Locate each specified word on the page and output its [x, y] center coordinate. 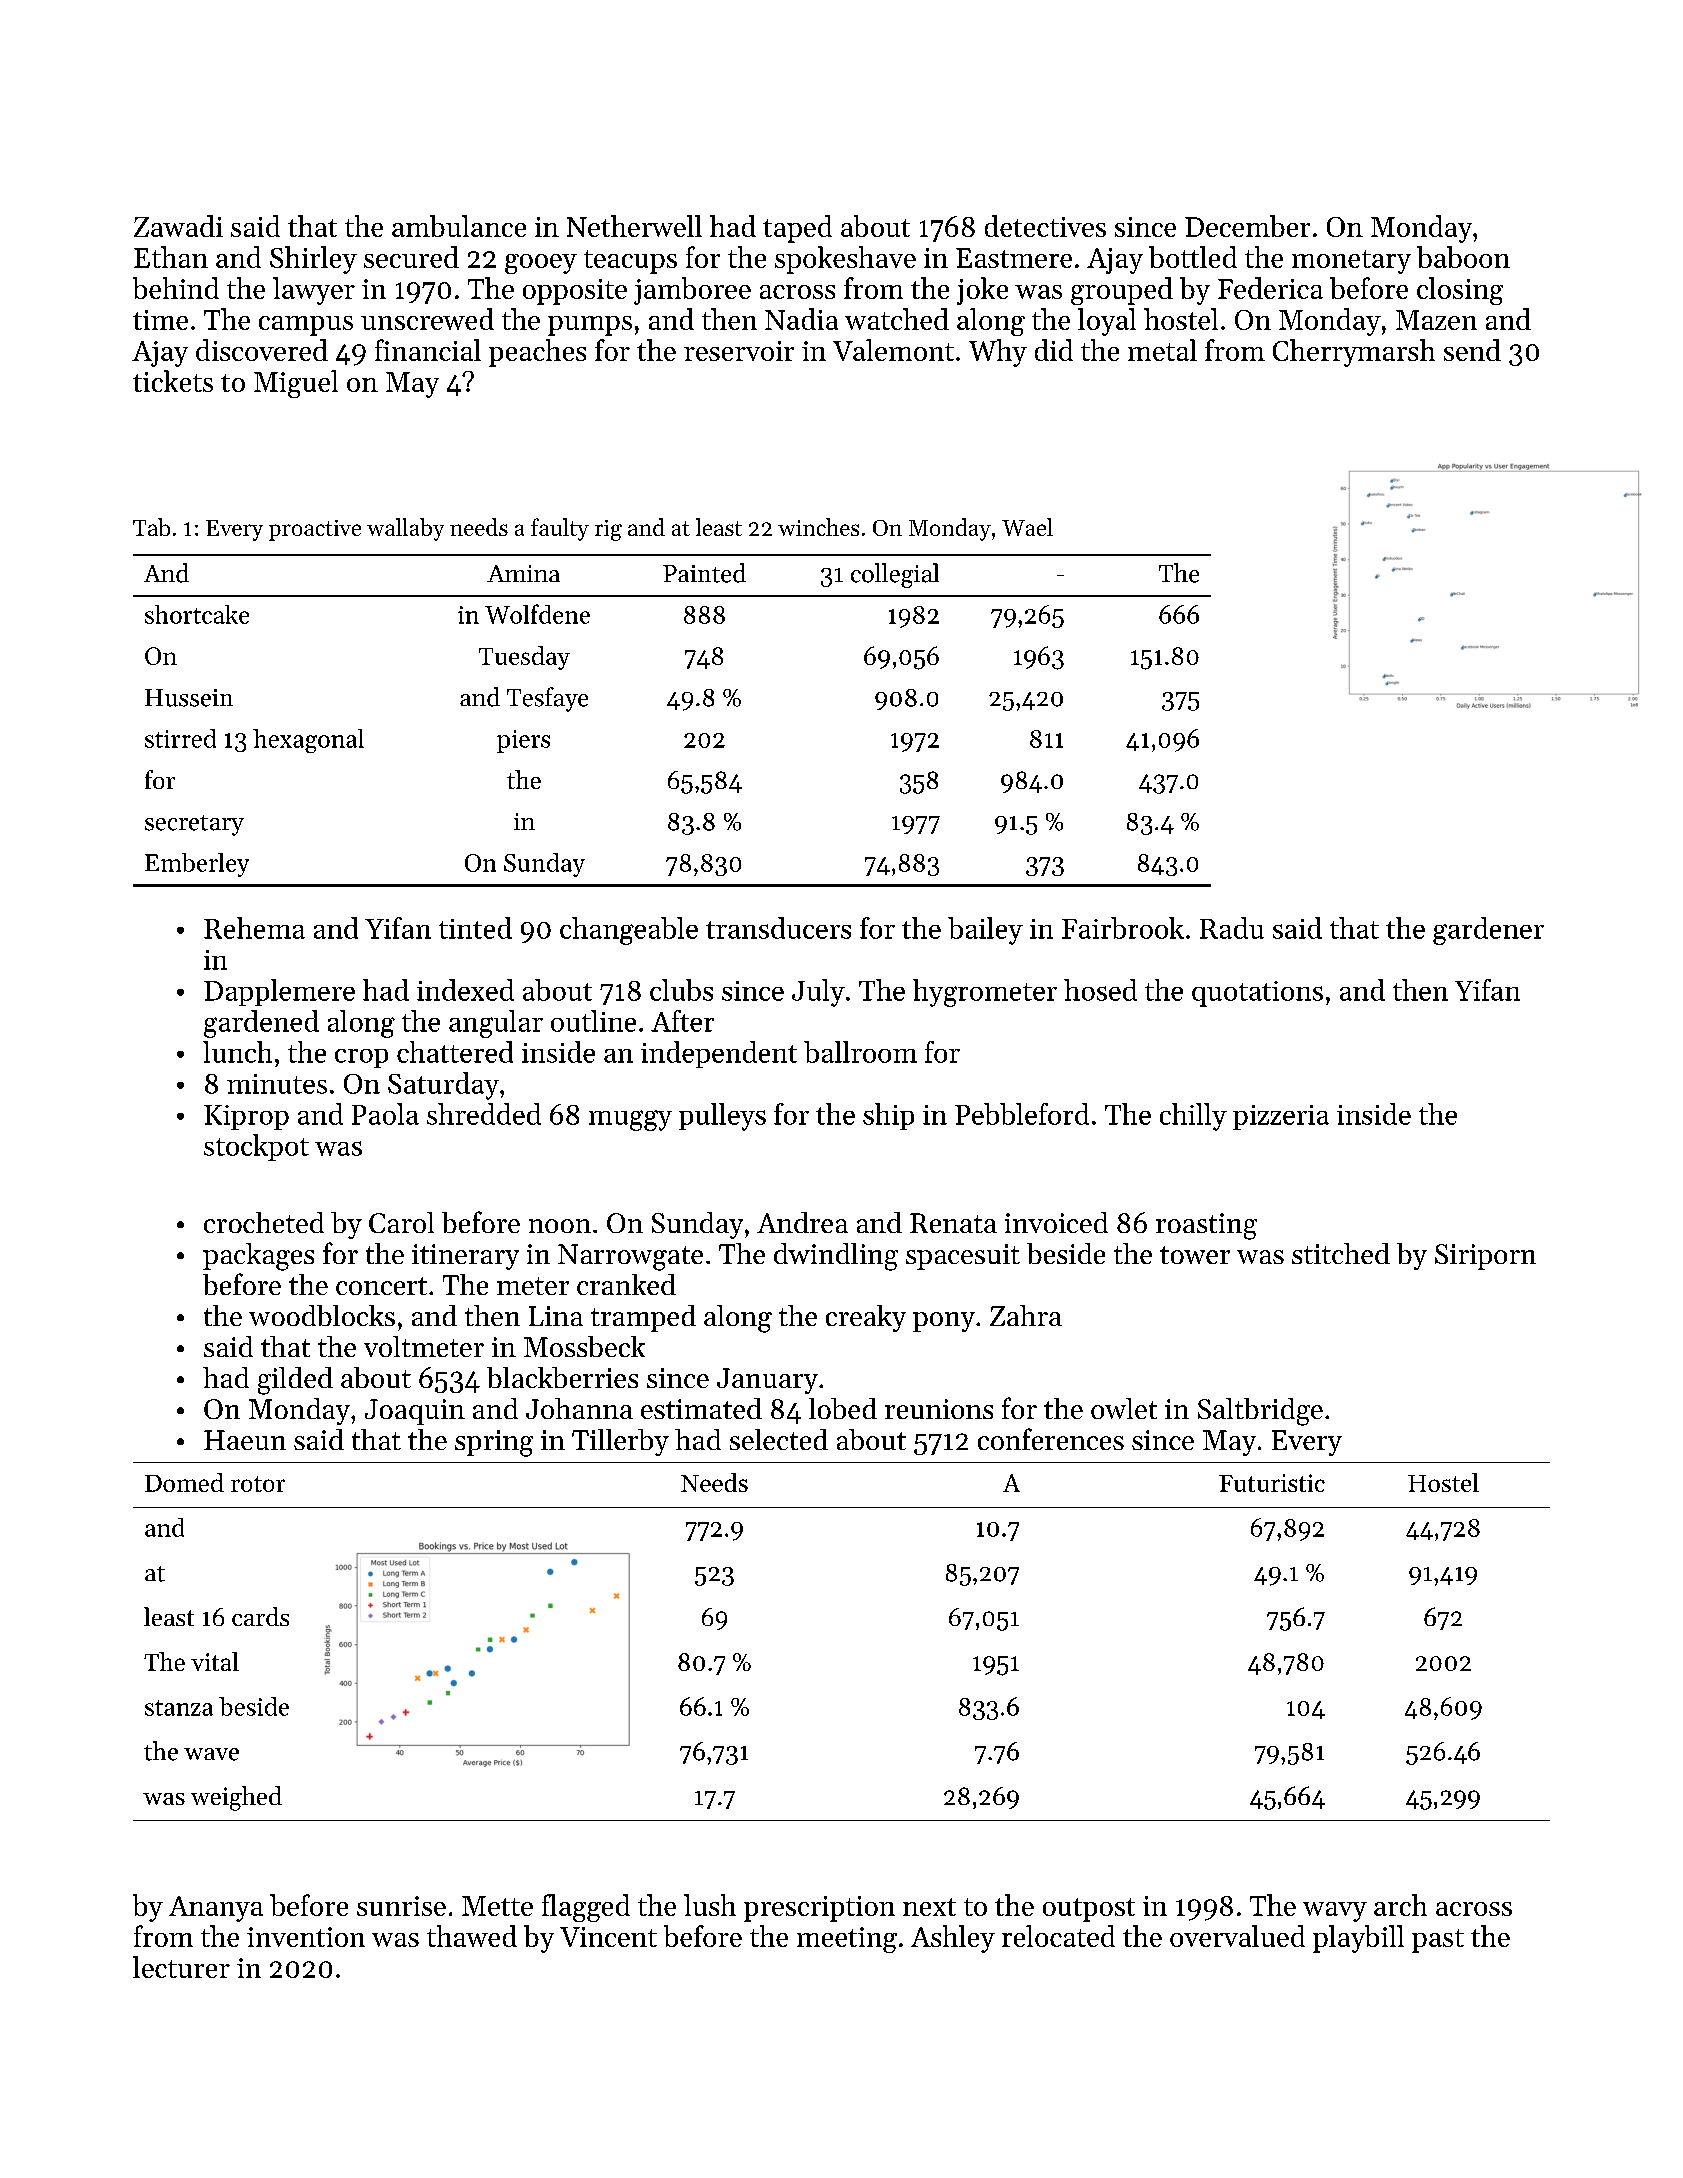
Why [998, 353]
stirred [180, 738]
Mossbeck [584, 1346]
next [929, 1907]
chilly [1193, 1117]
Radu [1232, 928]
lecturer [181, 1967]
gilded [295, 1381]
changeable [629, 931]
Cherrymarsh [1354, 353]
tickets [173, 381]
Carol [401, 1222]
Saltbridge [1260, 1412]
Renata [953, 1223]
